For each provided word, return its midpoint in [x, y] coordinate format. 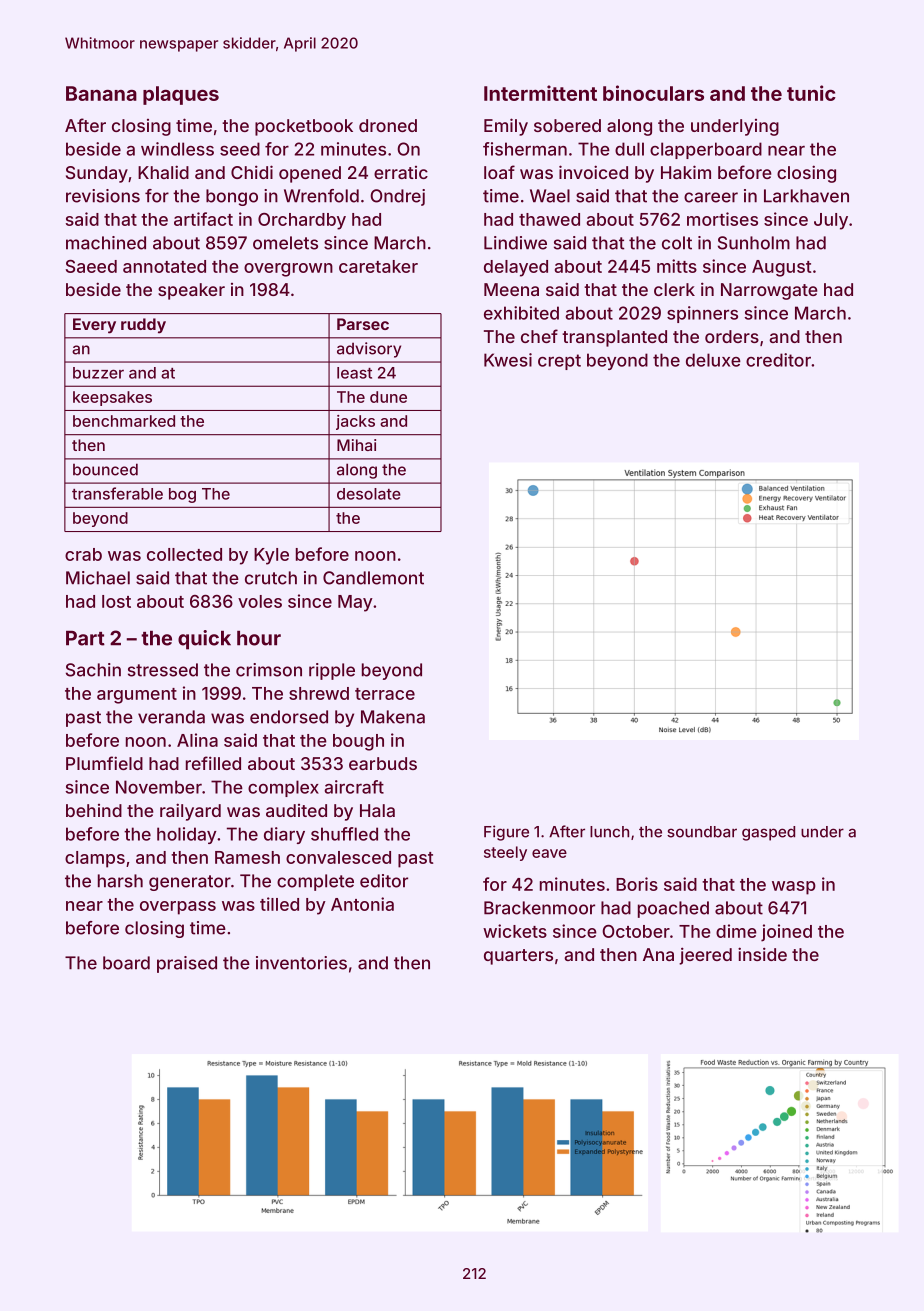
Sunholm [754, 243]
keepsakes [112, 398]
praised [187, 964]
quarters [518, 957]
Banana [101, 93]
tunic [811, 93]
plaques [181, 95]
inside [762, 954]
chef [539, 336]
